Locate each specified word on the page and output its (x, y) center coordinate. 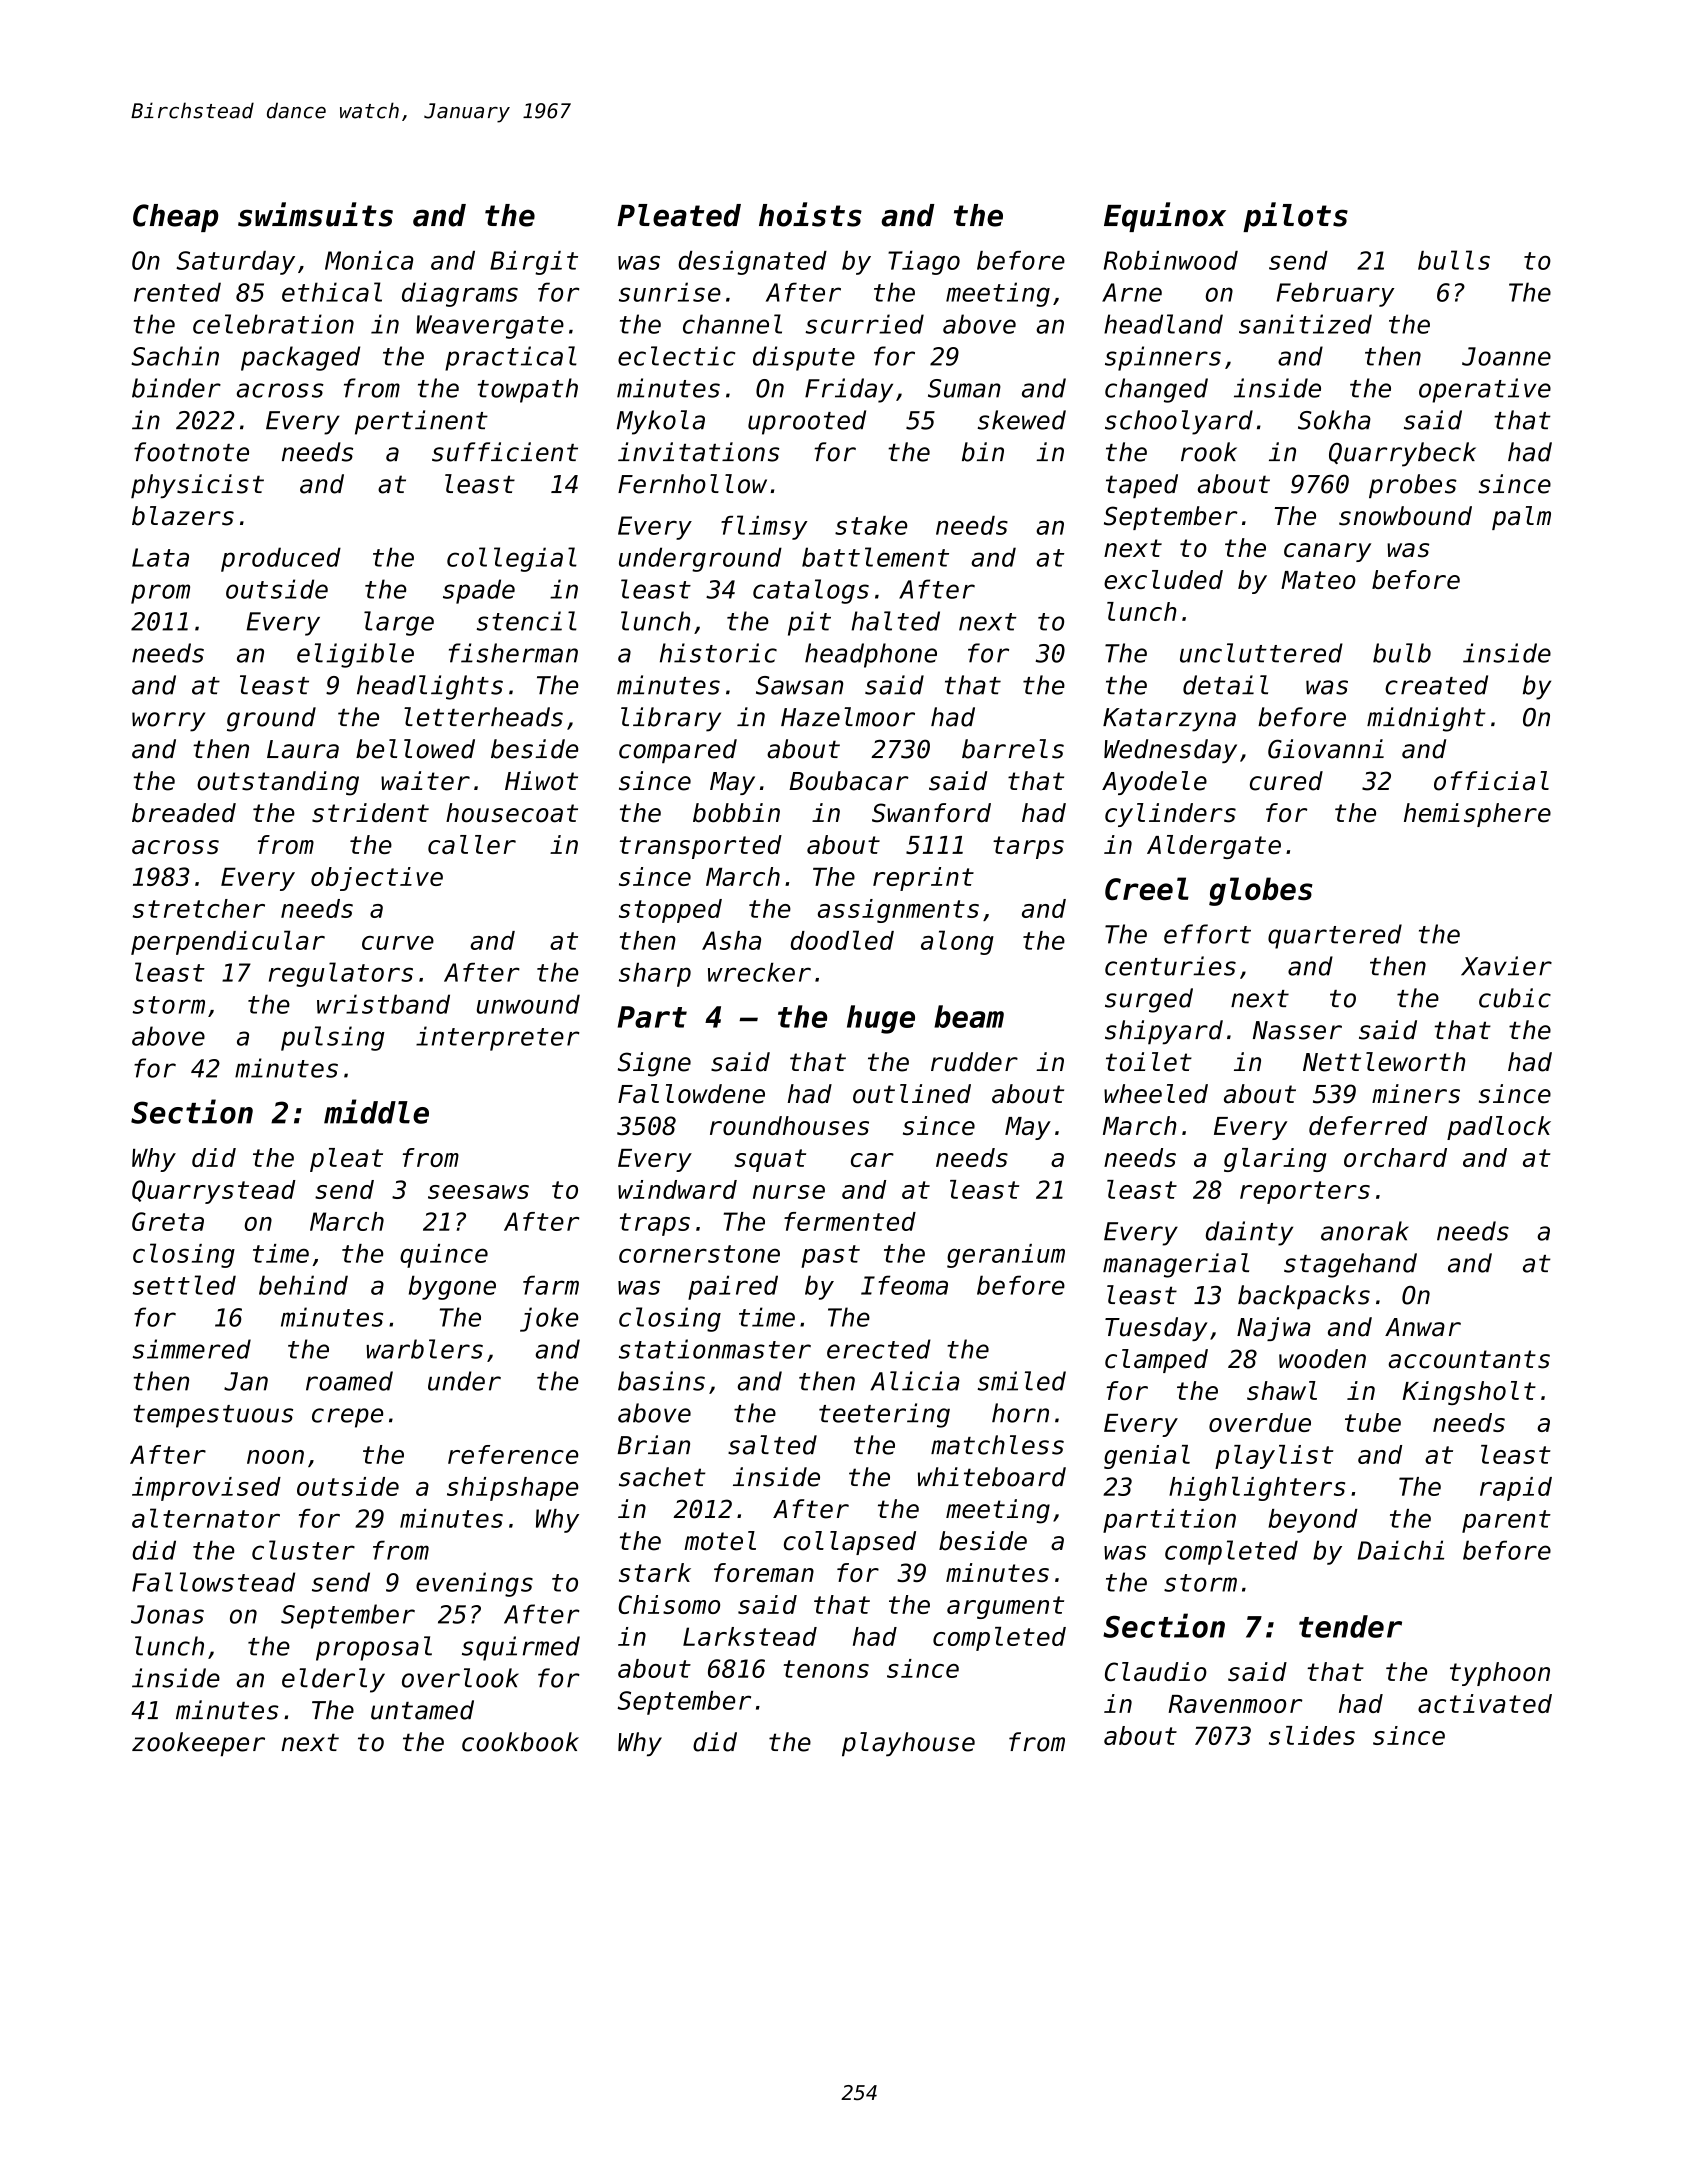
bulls (1454, 260)
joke (549, 1319)
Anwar (1423, 1327)
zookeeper (198, 1744)
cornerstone (699, 1254)
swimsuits (315, 214)
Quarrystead (214, 1192)
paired (733, 1287)
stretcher (199, 908)
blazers (183, 516)
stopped (670, 911)
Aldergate (1214, 847)
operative (1485, 390)
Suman (964, 388)
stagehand (1350, 1265)
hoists (810, 214)
